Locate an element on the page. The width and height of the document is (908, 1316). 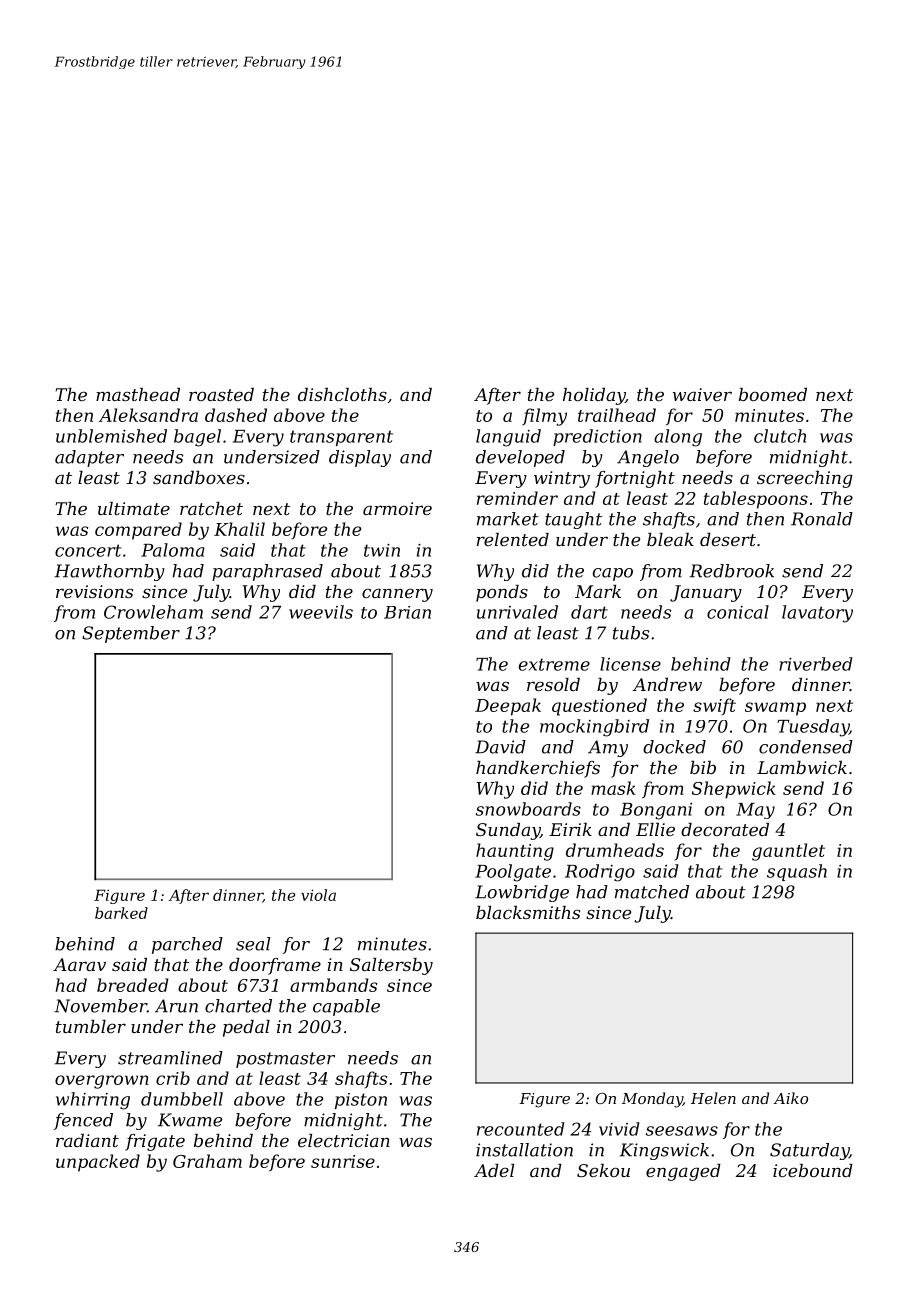
Crowleham is located at coordinates (153, 612).
